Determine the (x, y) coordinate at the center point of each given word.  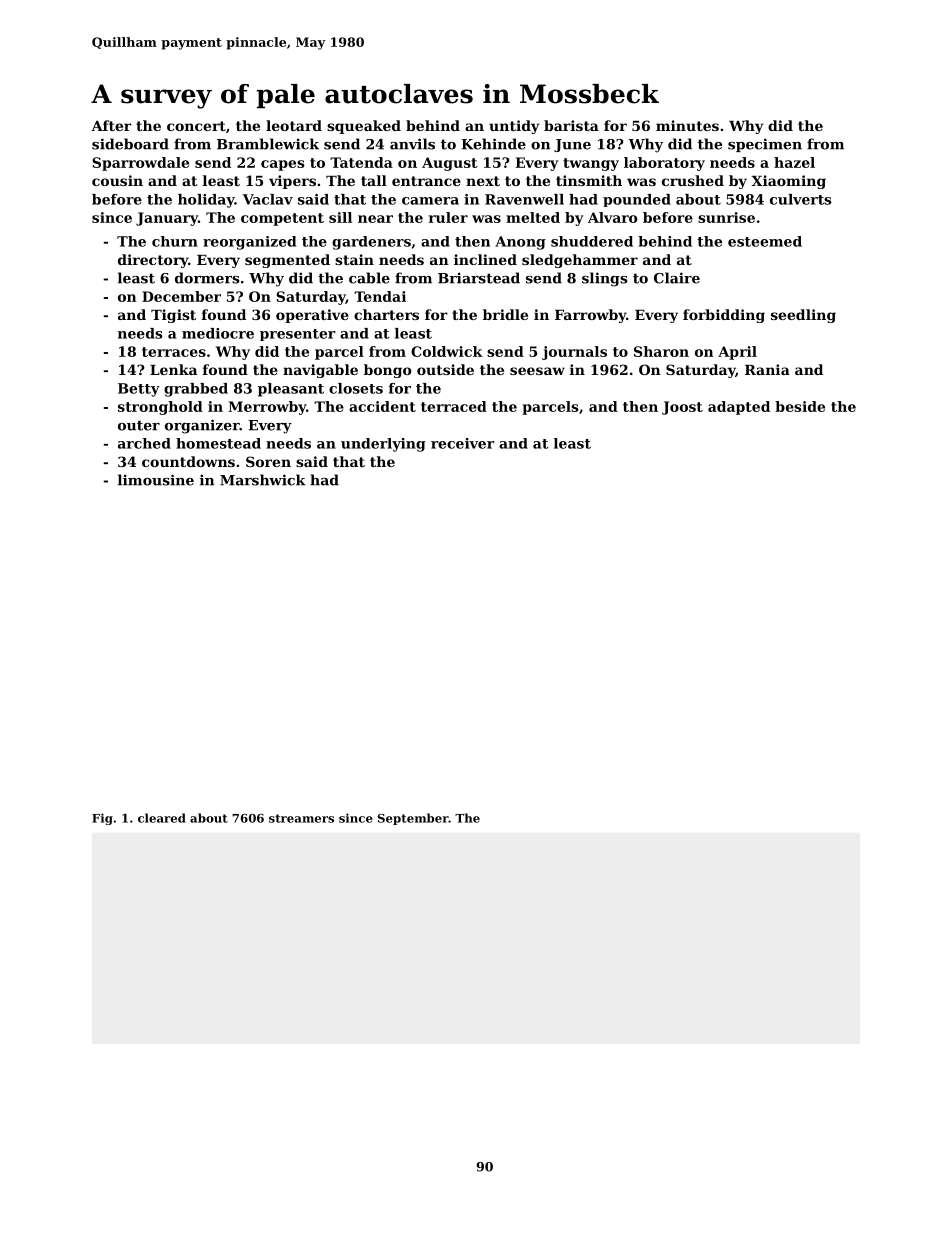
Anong (520, 243)
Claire (677, 278)
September (413, 819)
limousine (156, 480)
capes (283, 165)
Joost (682, 408)
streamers (301, 818)
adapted (739, 408)
